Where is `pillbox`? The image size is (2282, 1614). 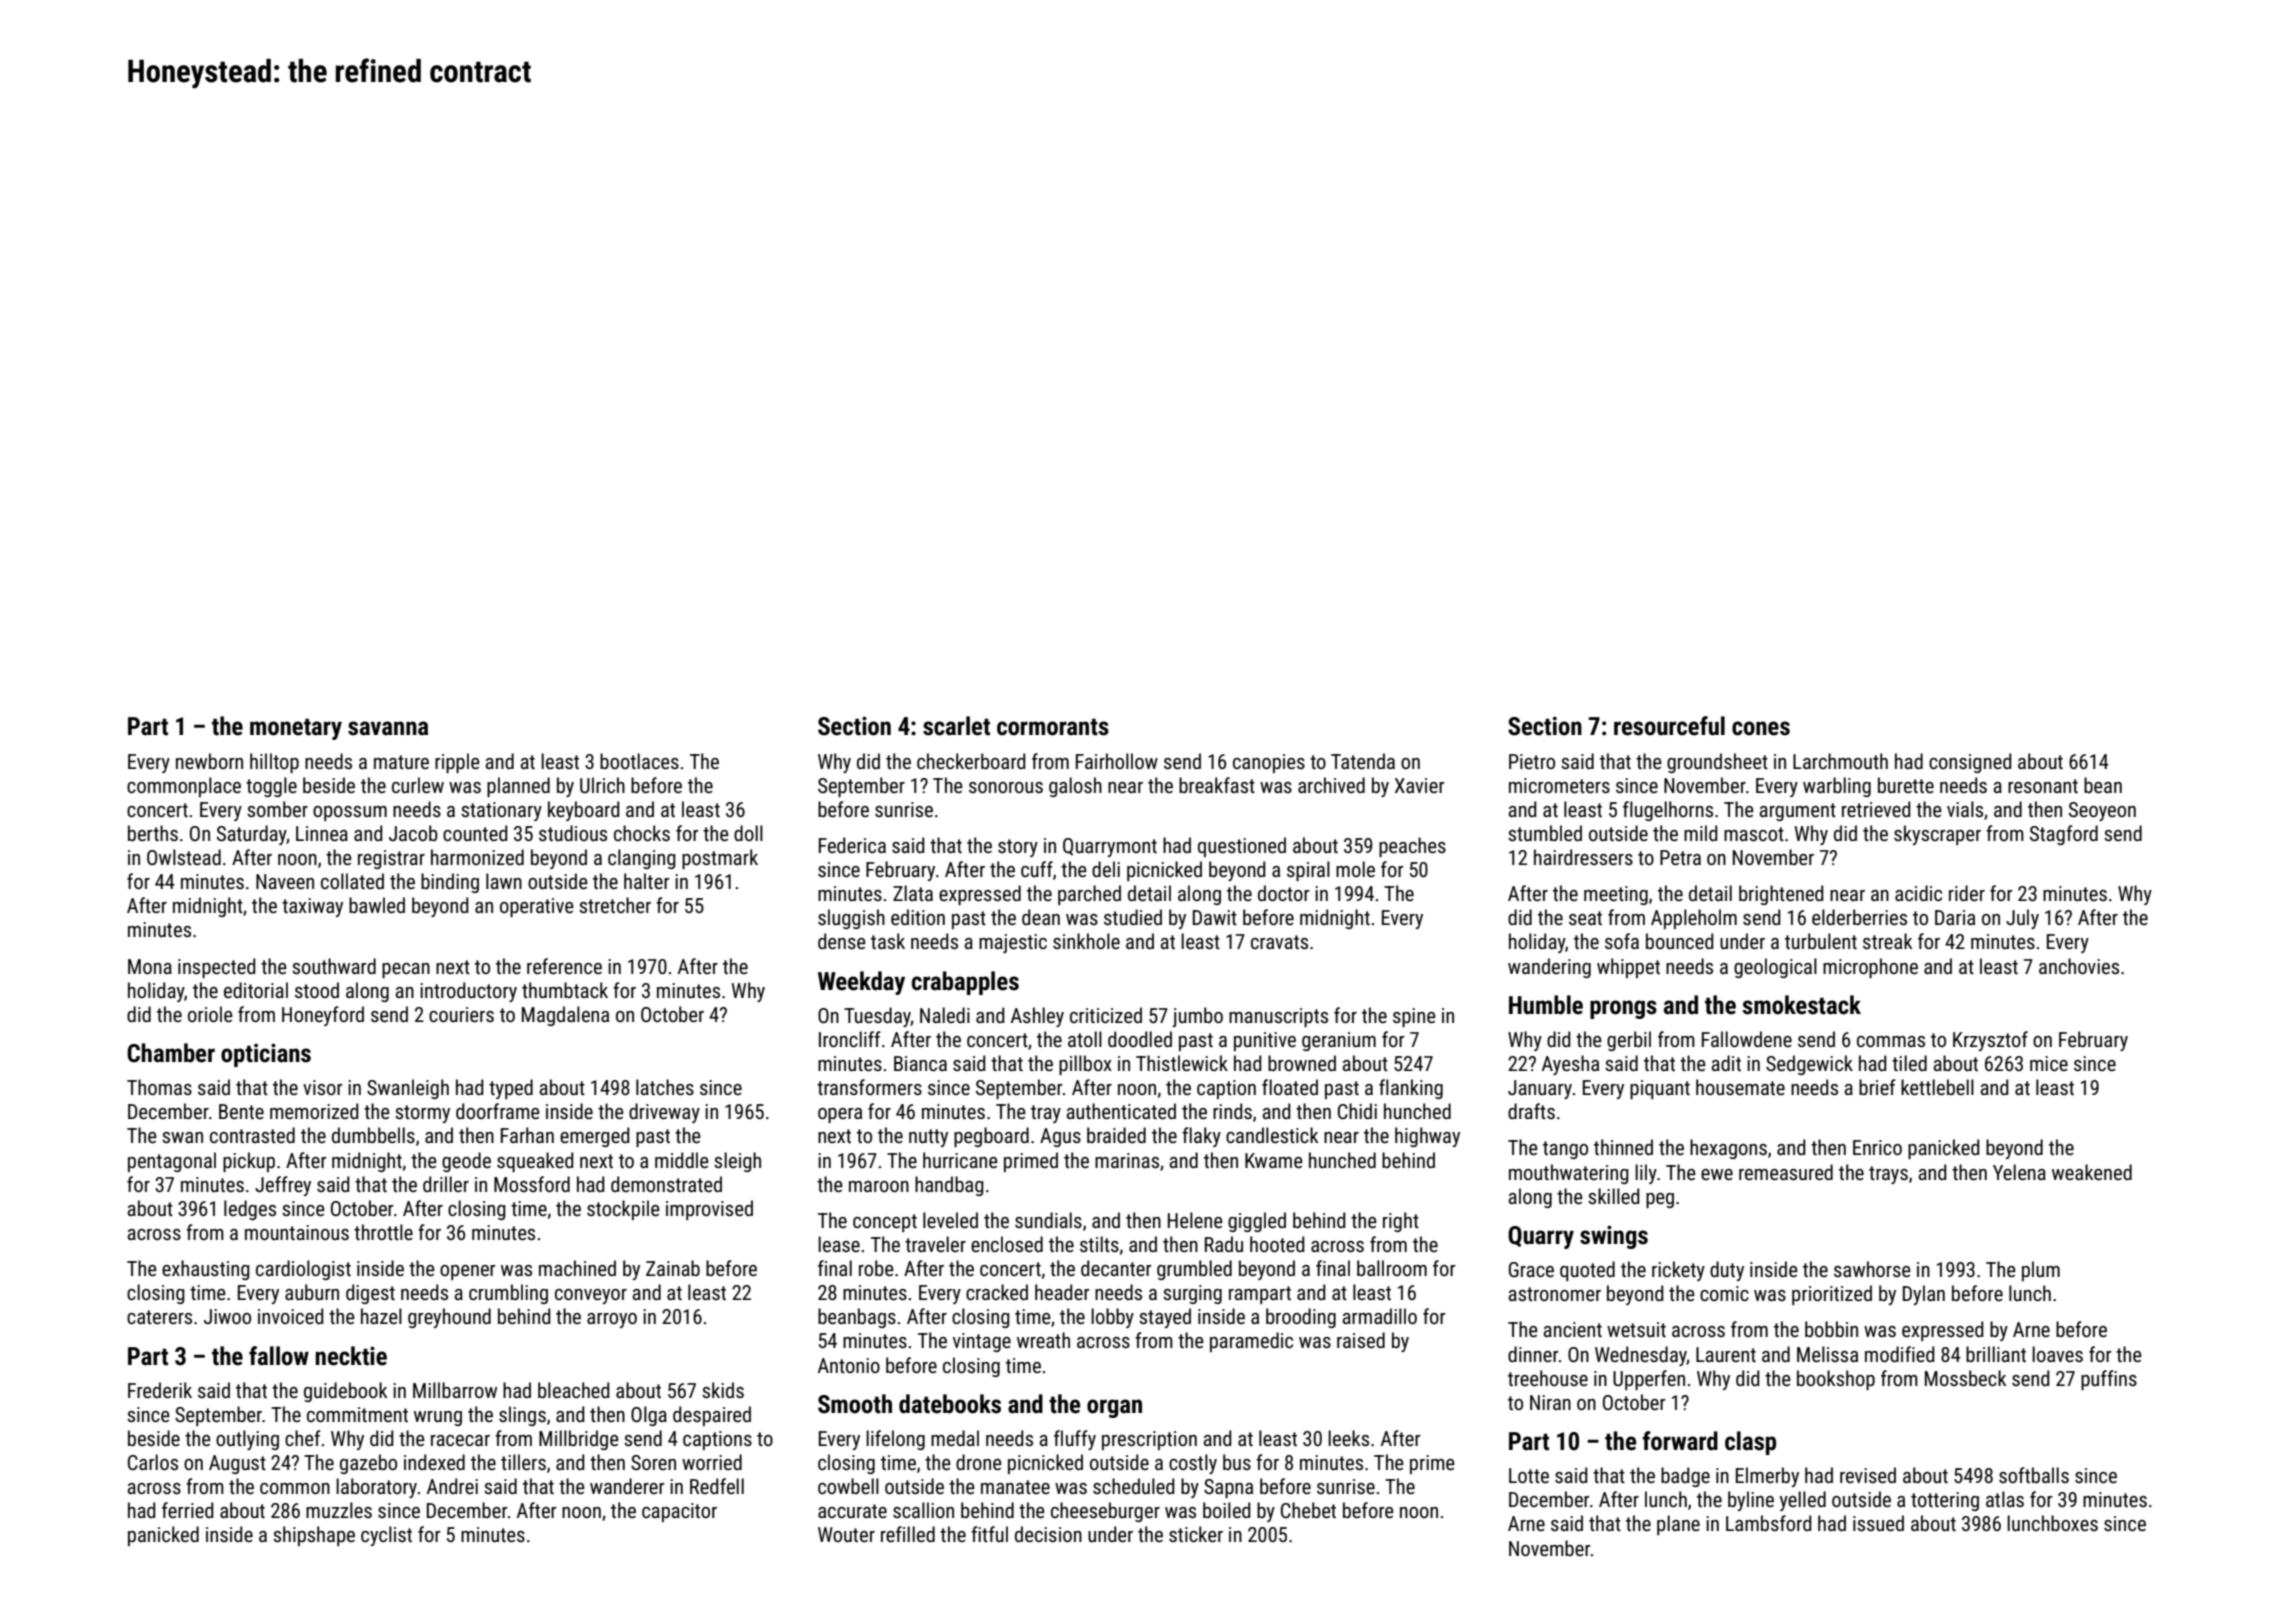 pillbox is located at coordinates (1085, 1065).
